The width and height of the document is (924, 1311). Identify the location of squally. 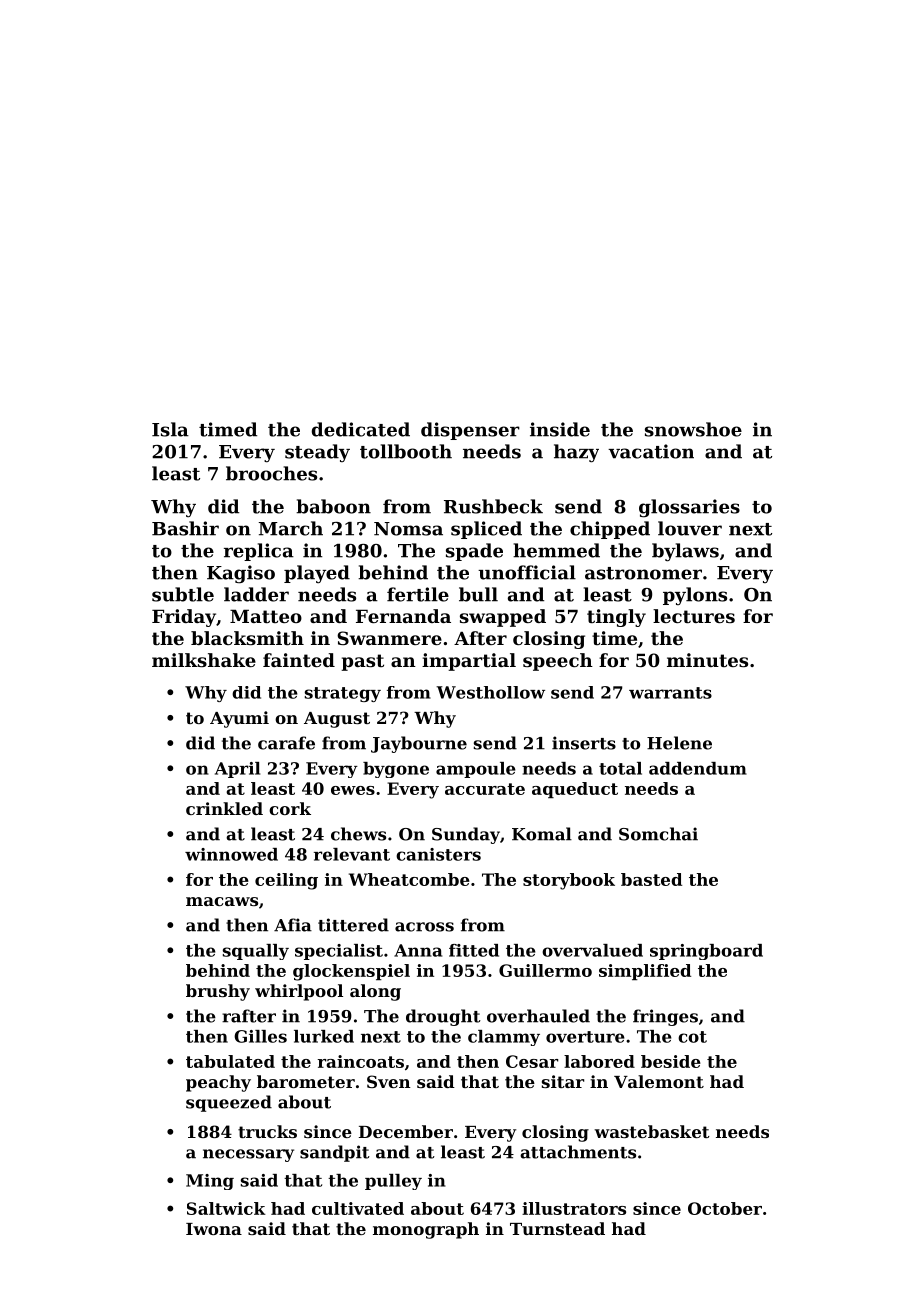
(256, 952).
